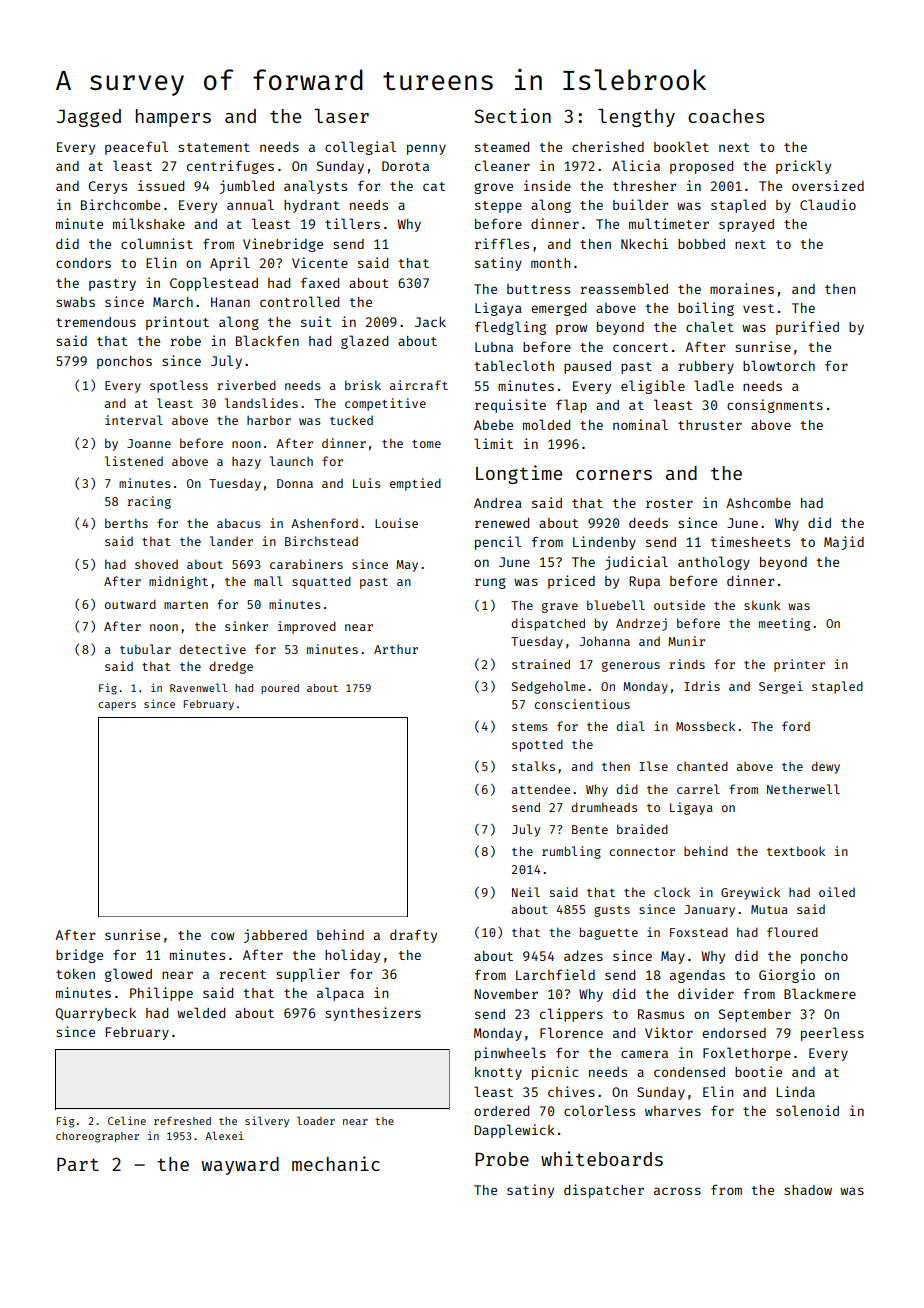  What do you see at coordinates (604, 1191) in the screenshot?
I see `dispatcher` at bounding box center [604, 1191].
